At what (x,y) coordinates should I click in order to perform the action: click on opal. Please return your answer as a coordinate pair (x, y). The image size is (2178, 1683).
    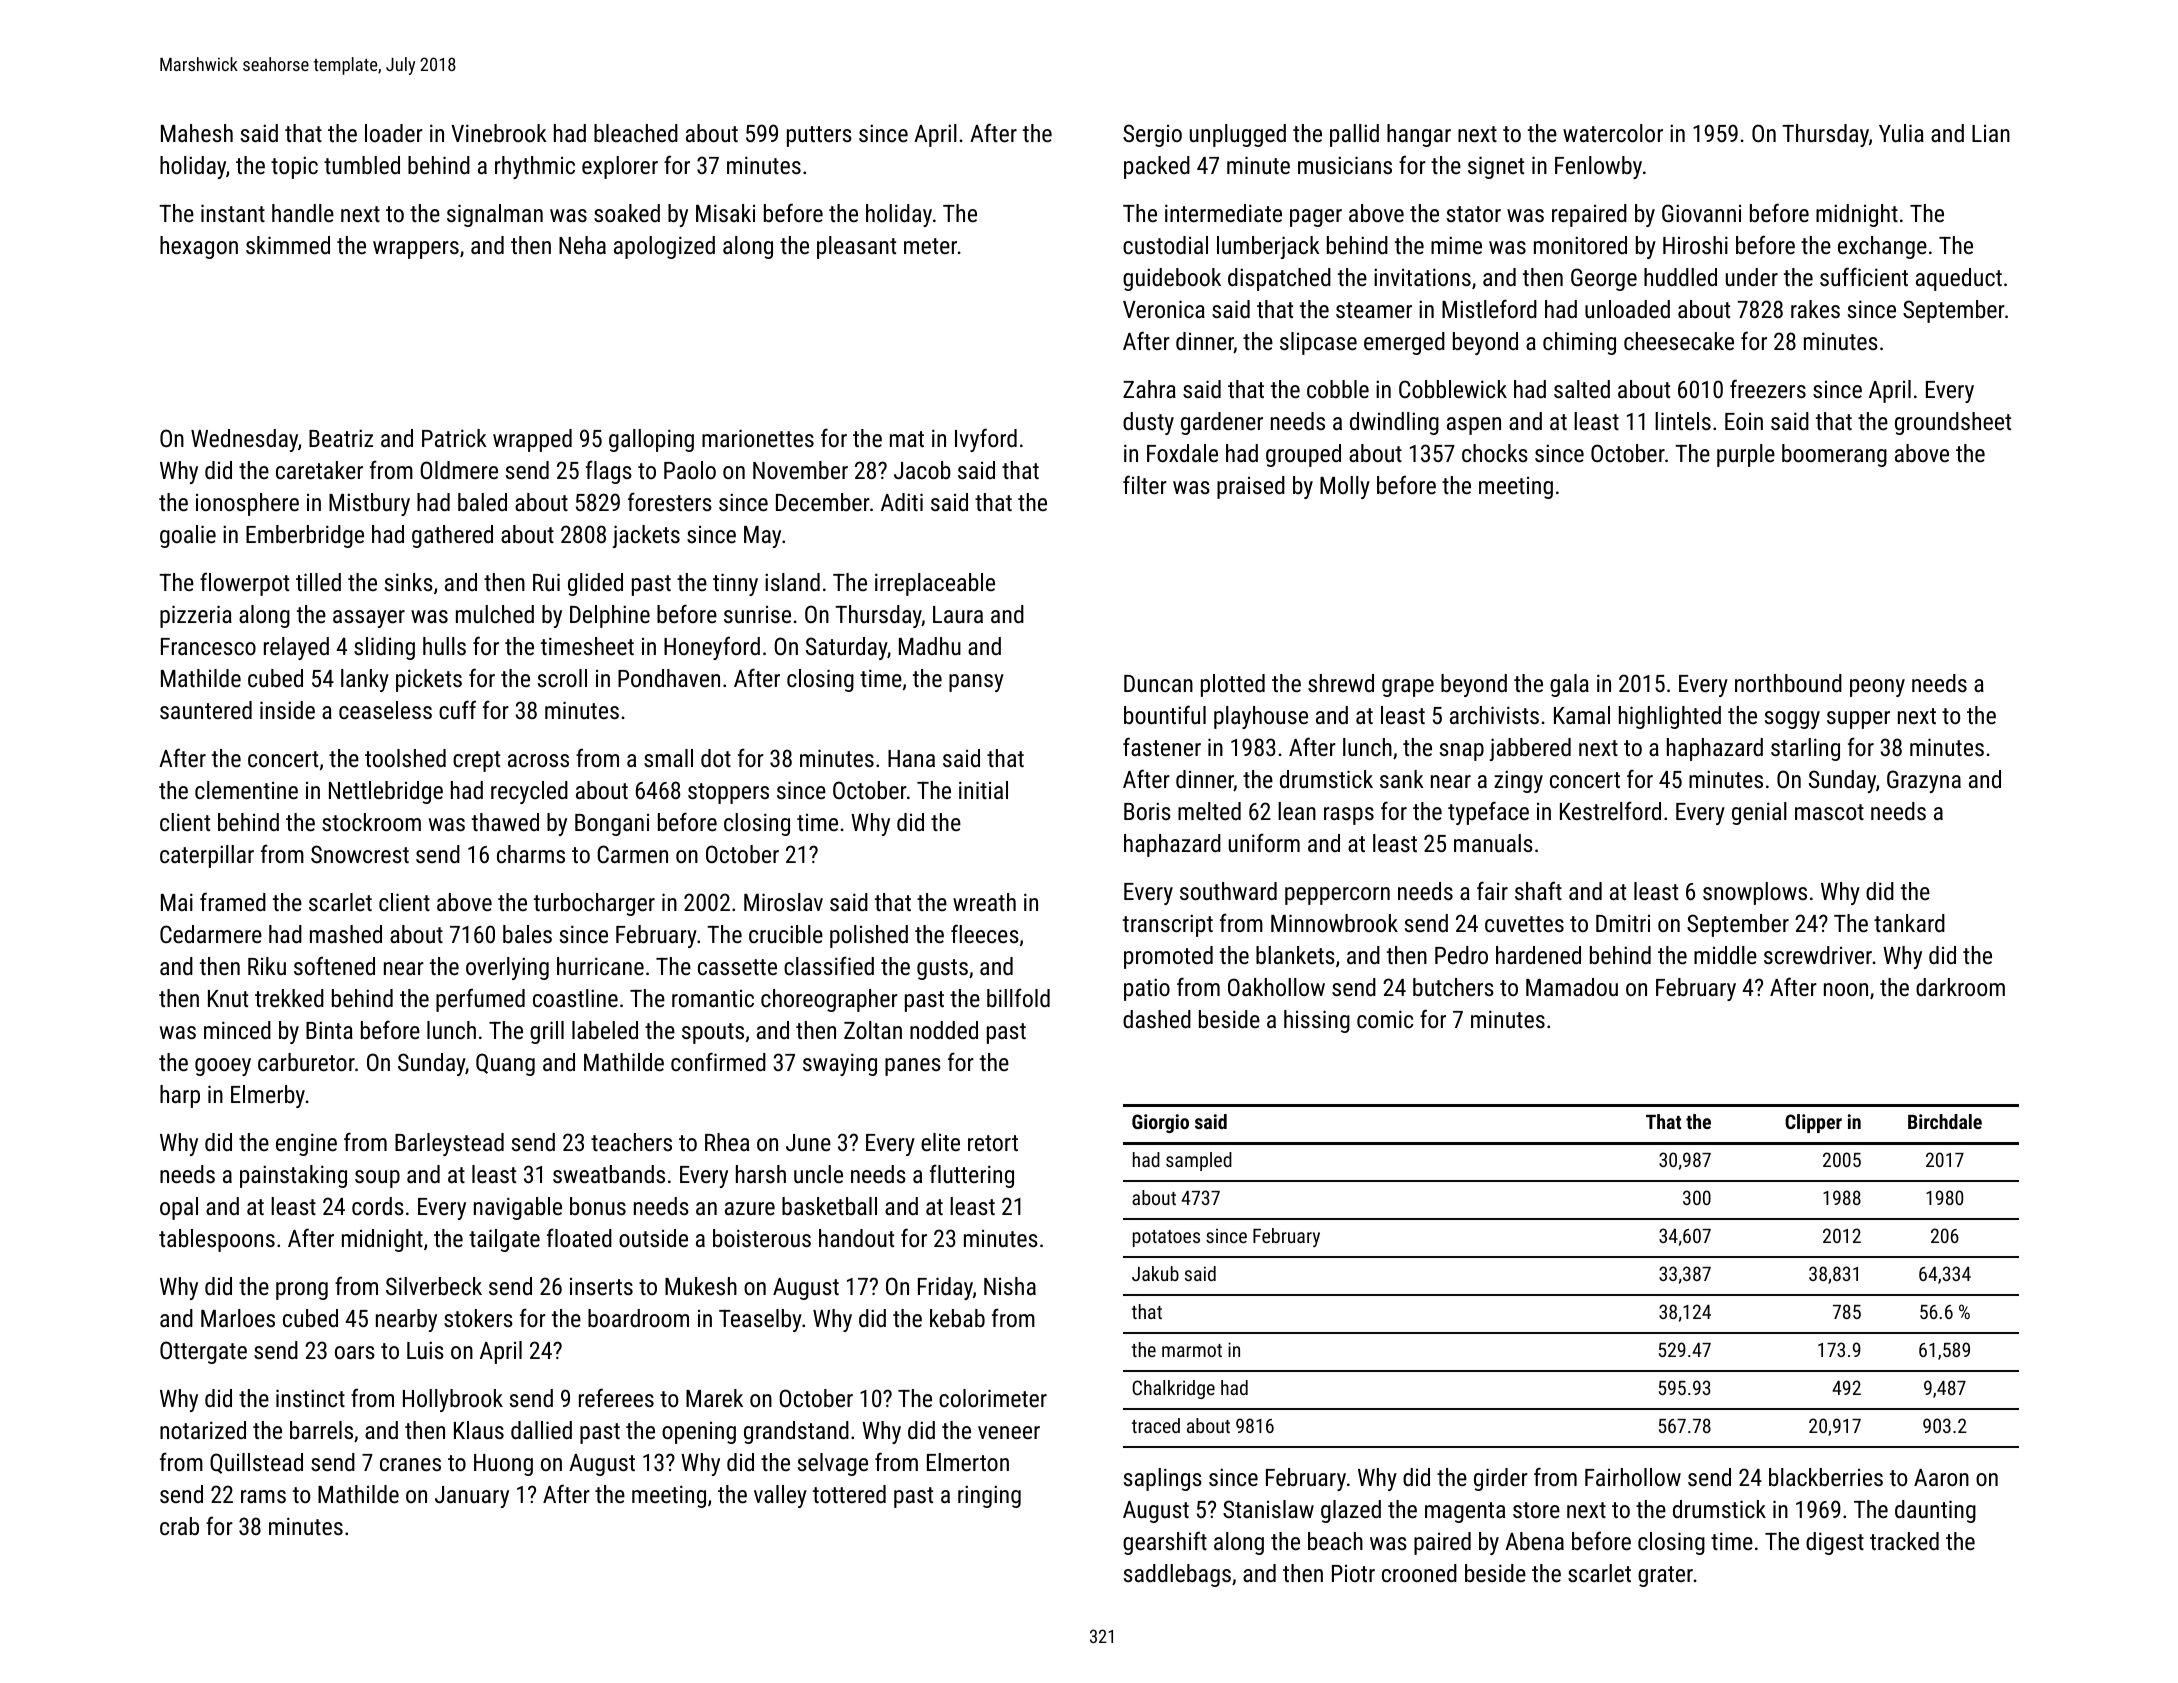
    Looking at the image, I should click on (179, 1208).
